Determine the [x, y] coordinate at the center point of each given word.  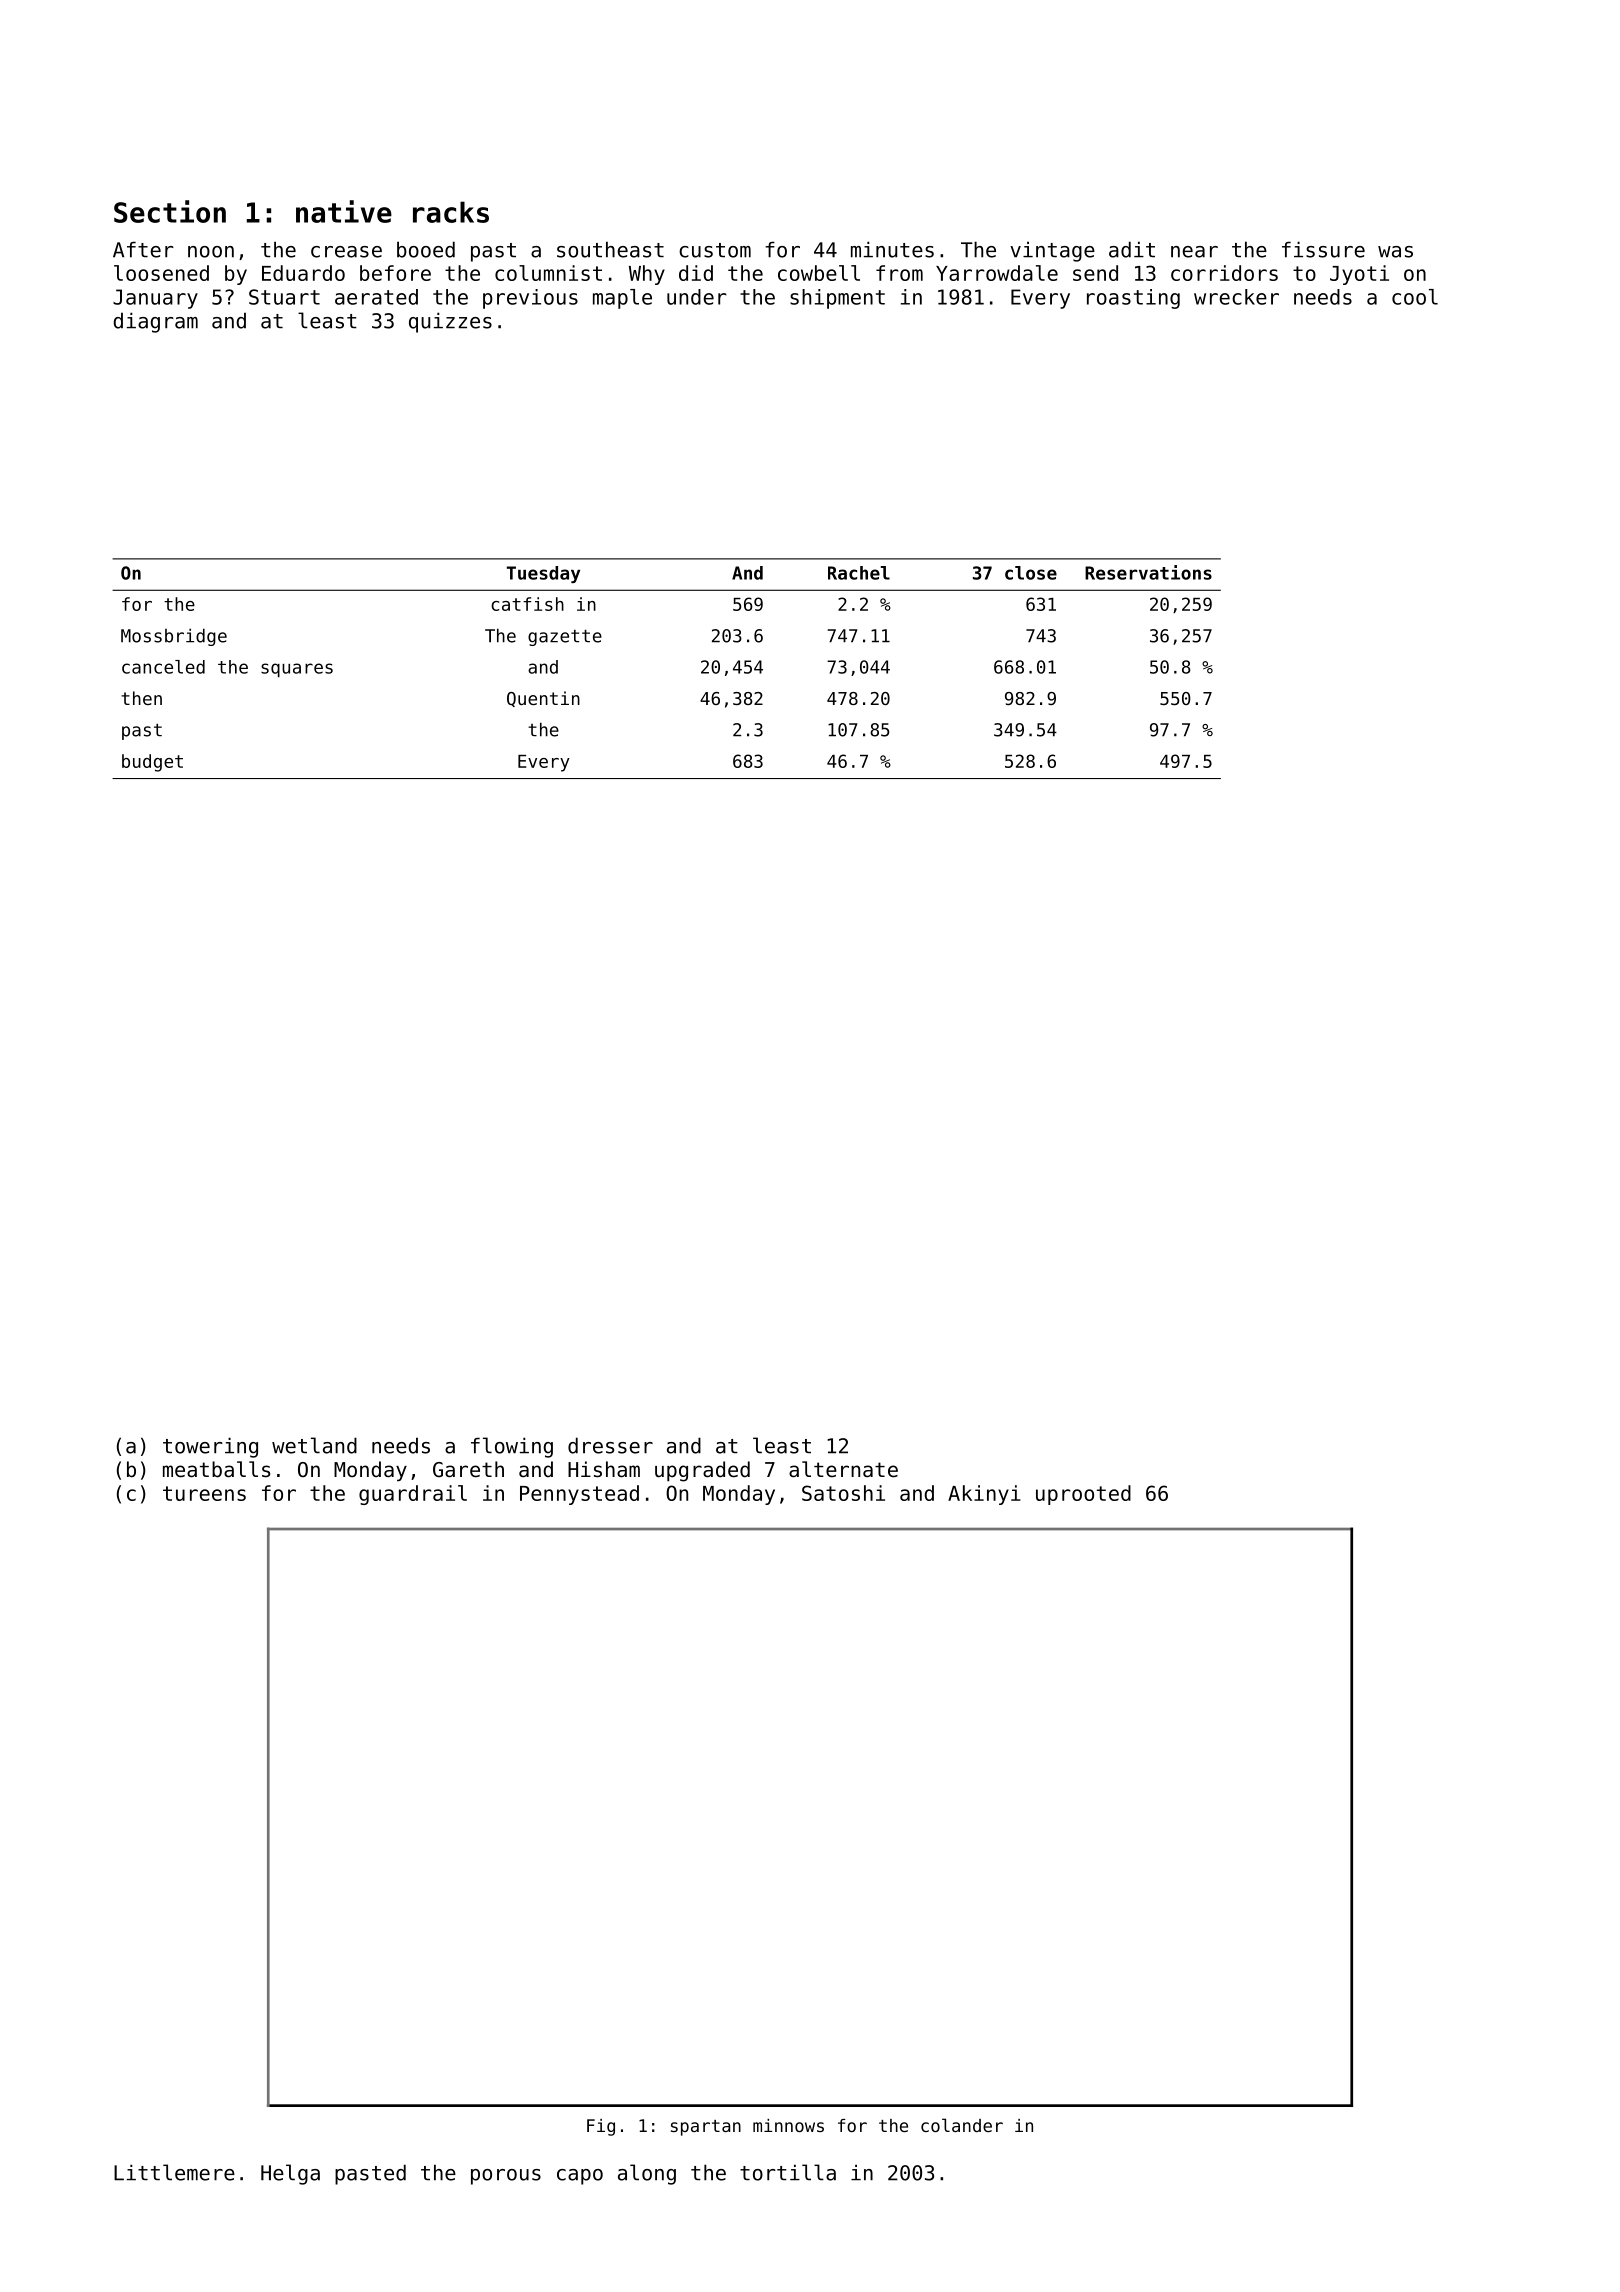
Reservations [1148, 572]
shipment [837, 299]
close [1031, 573]
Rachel [859, 573]
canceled [163, 667]
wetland [314, 1445]
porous [506, 2177]
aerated [376, 297]
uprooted [1083, 1495]
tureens [204, 1493]
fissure [1323, 249]
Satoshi [843, 1493]
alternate [843, 1469]
